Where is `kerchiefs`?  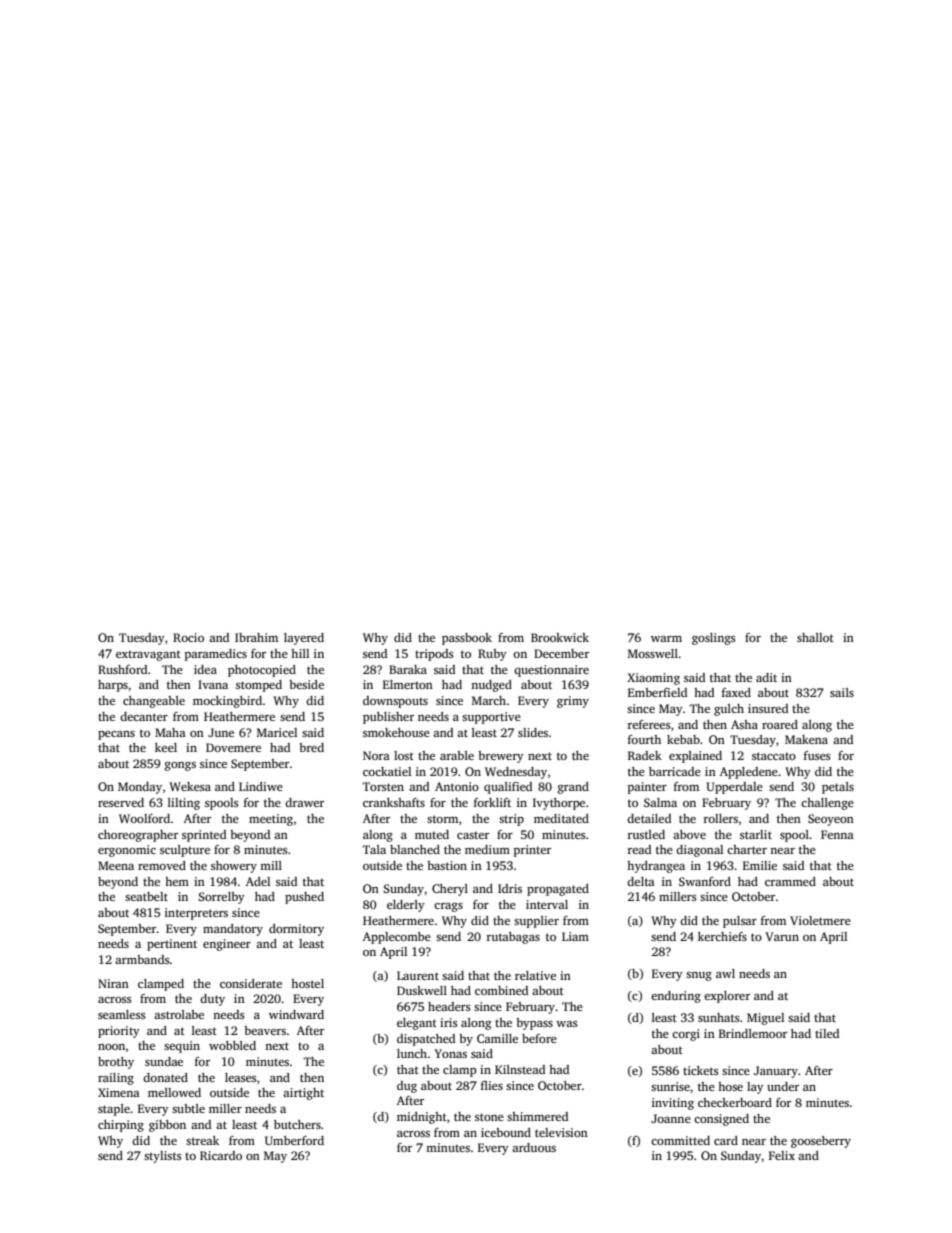 kerchiefs is located at coordinates (722, 936).
